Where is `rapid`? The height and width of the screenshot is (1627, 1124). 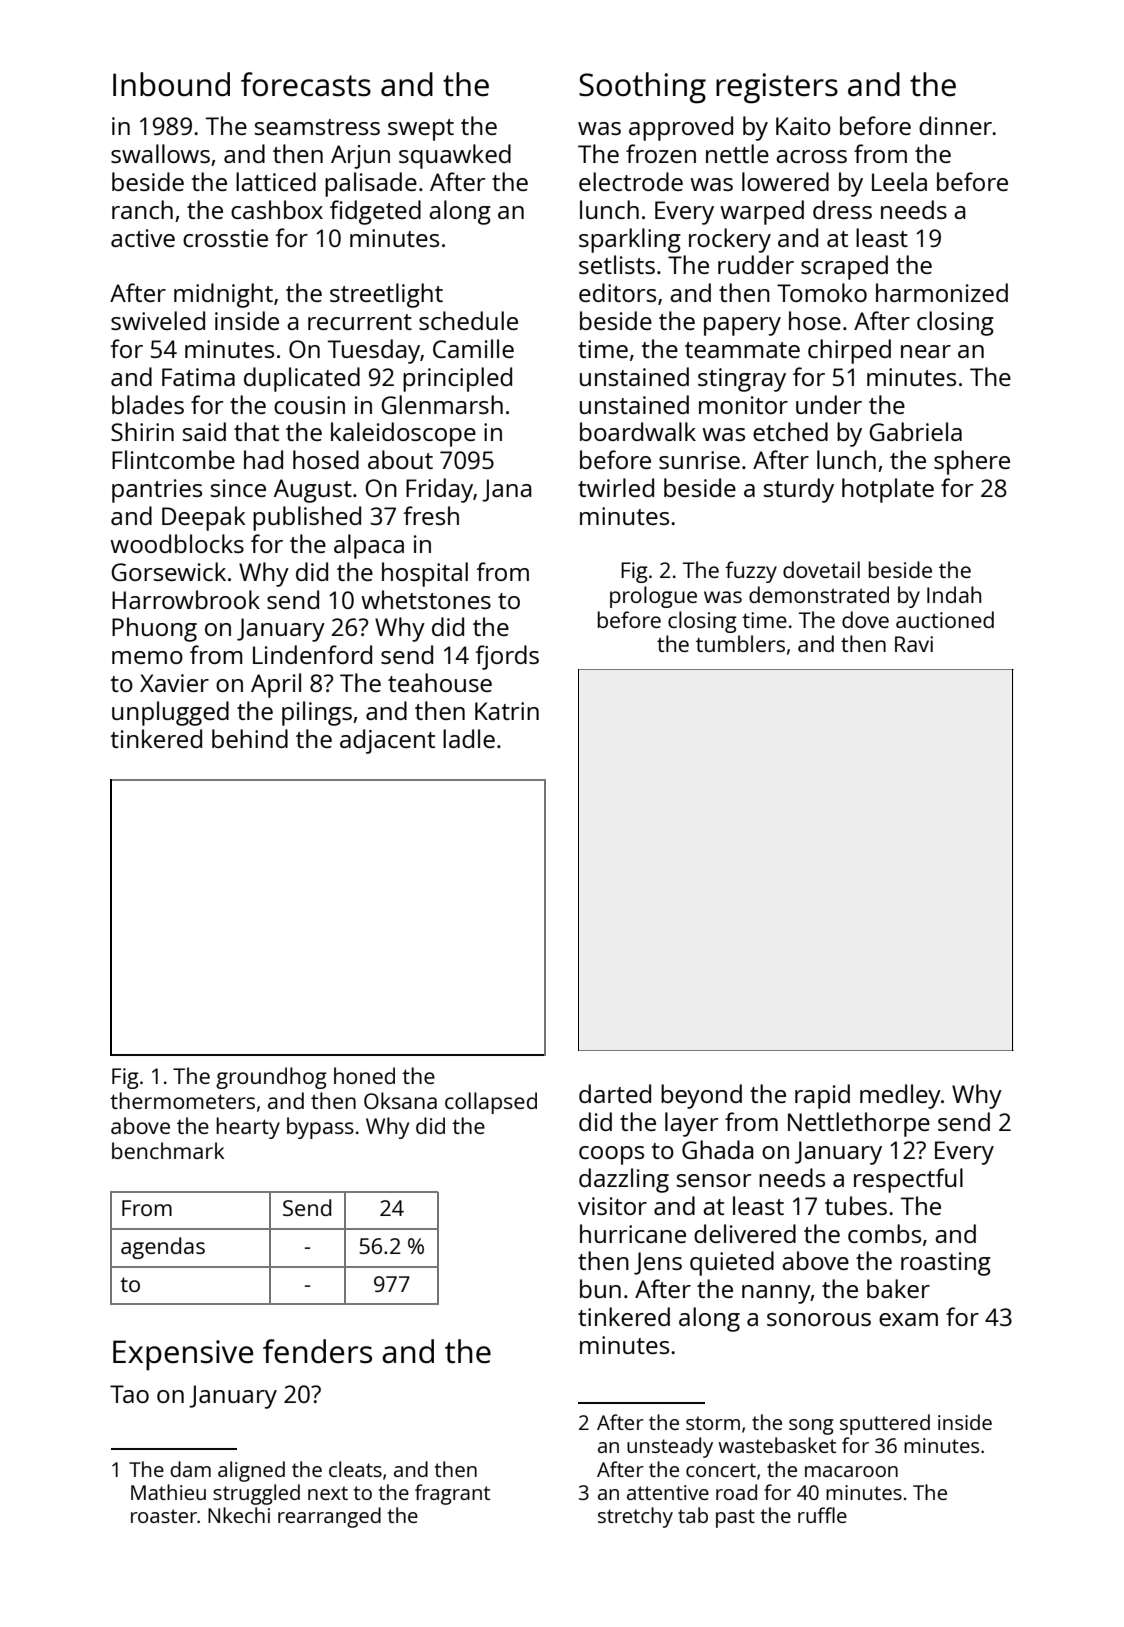
rapid is located at coordinates (822, 1096).
